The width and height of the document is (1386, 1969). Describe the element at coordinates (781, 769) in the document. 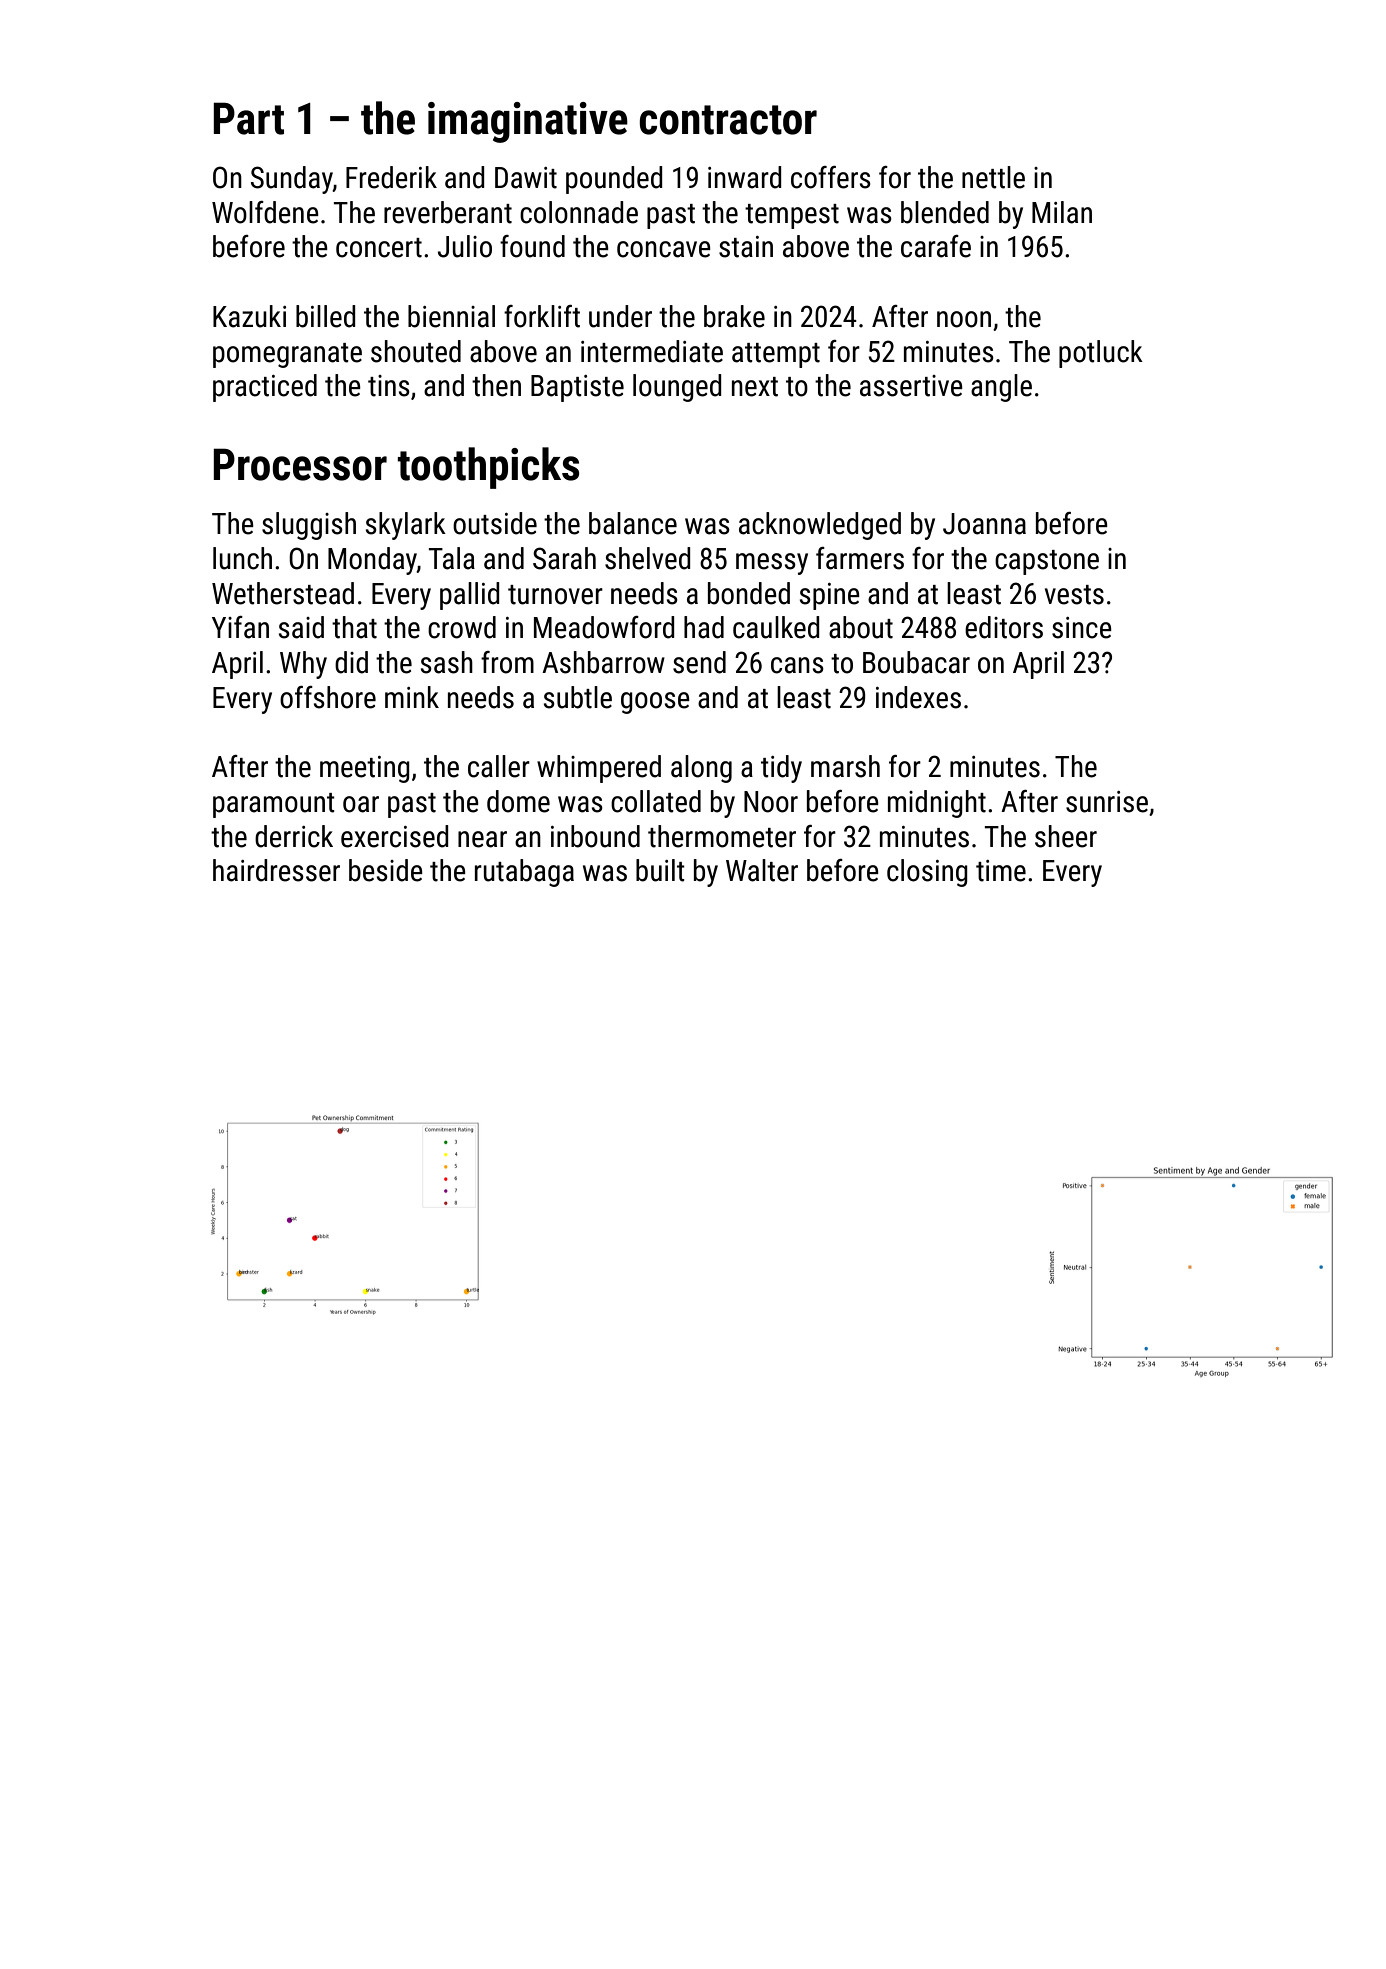

I see `tidy` at that location.
